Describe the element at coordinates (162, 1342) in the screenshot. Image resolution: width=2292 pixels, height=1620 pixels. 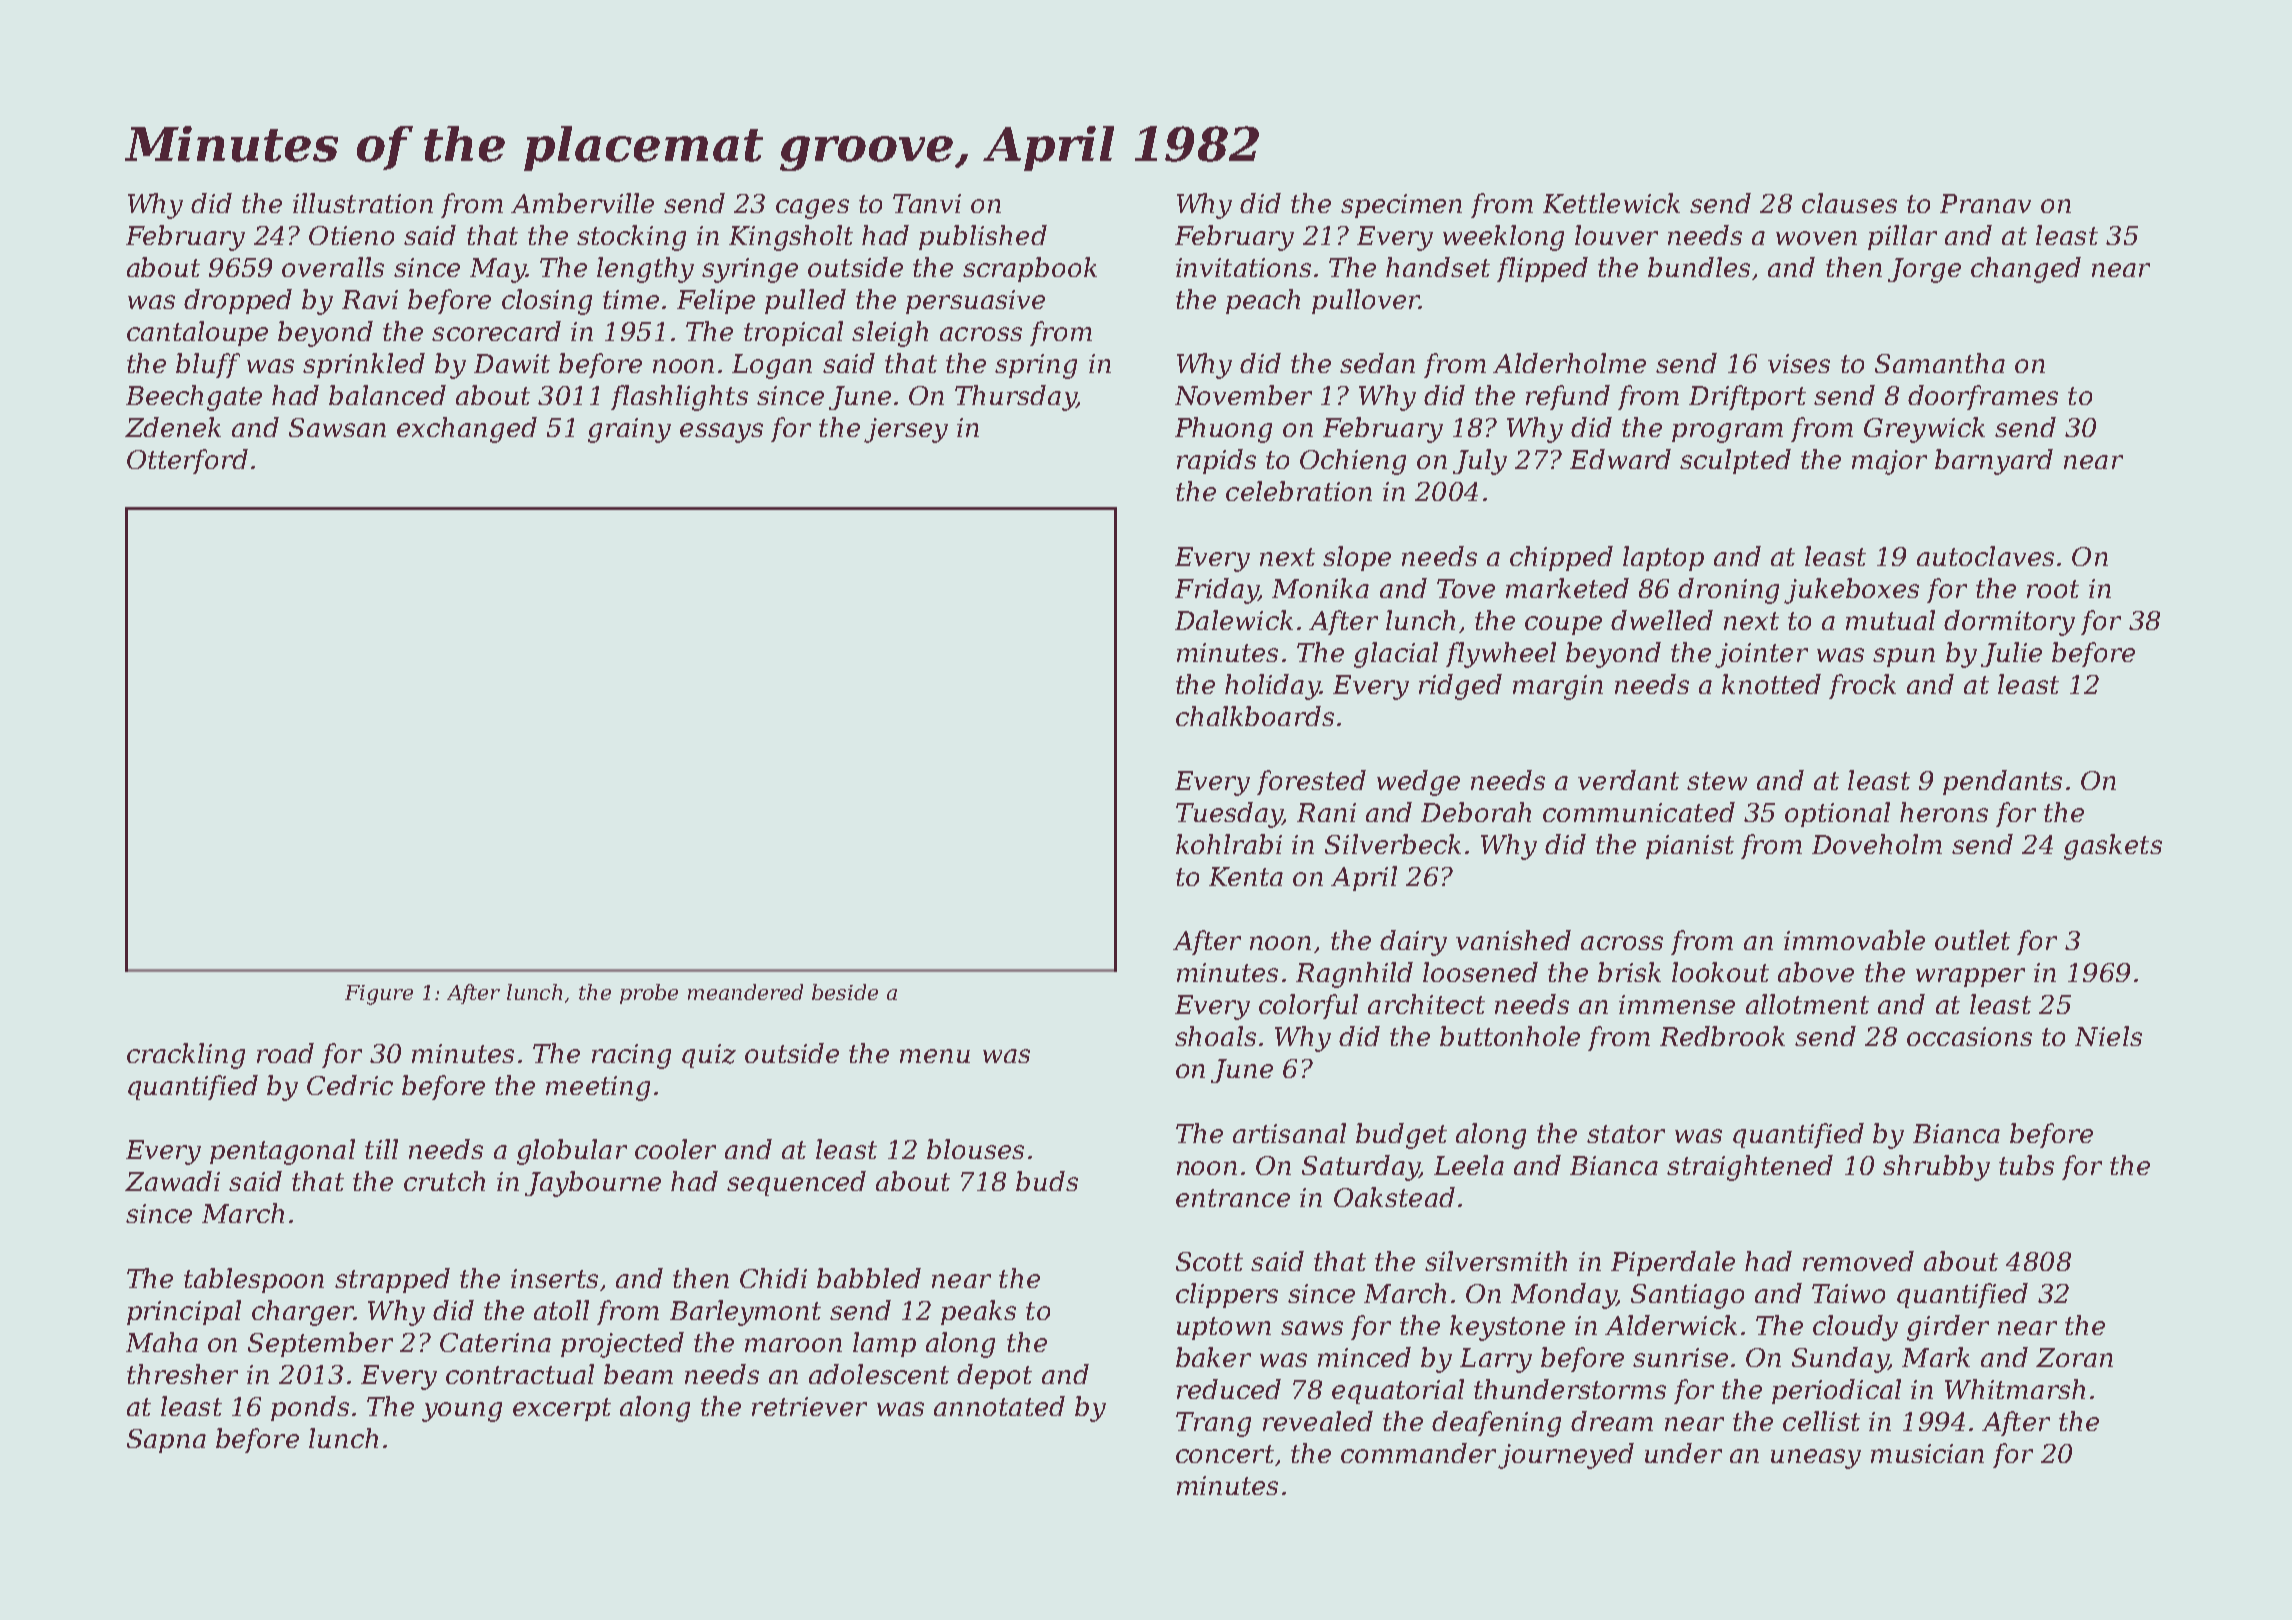
I see `Maha` at that location.
